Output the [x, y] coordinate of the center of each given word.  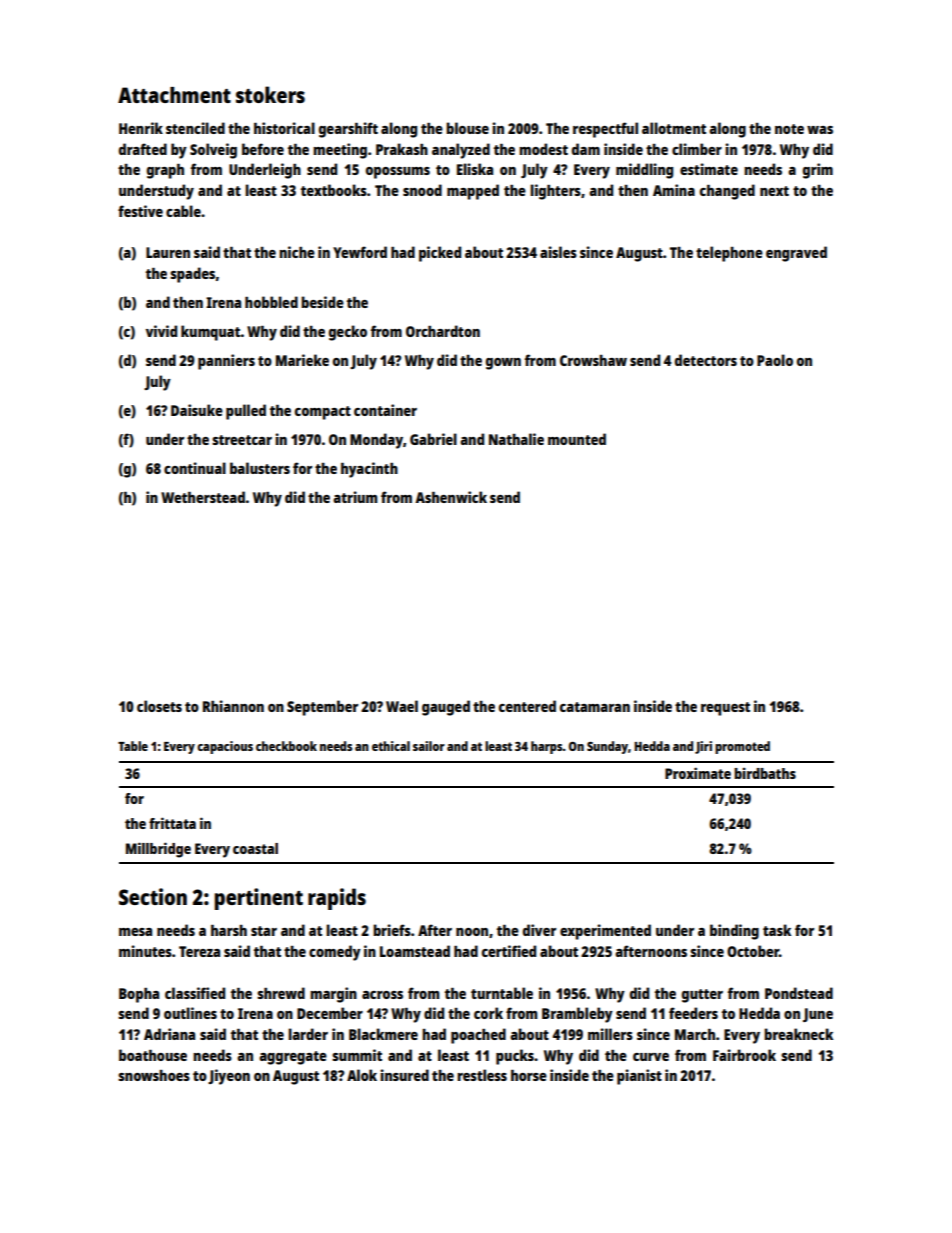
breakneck [798, 1034]
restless [482, 1075]
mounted [577, 439]
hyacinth [369, 470]
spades [192, 275]
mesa [135, 932]
